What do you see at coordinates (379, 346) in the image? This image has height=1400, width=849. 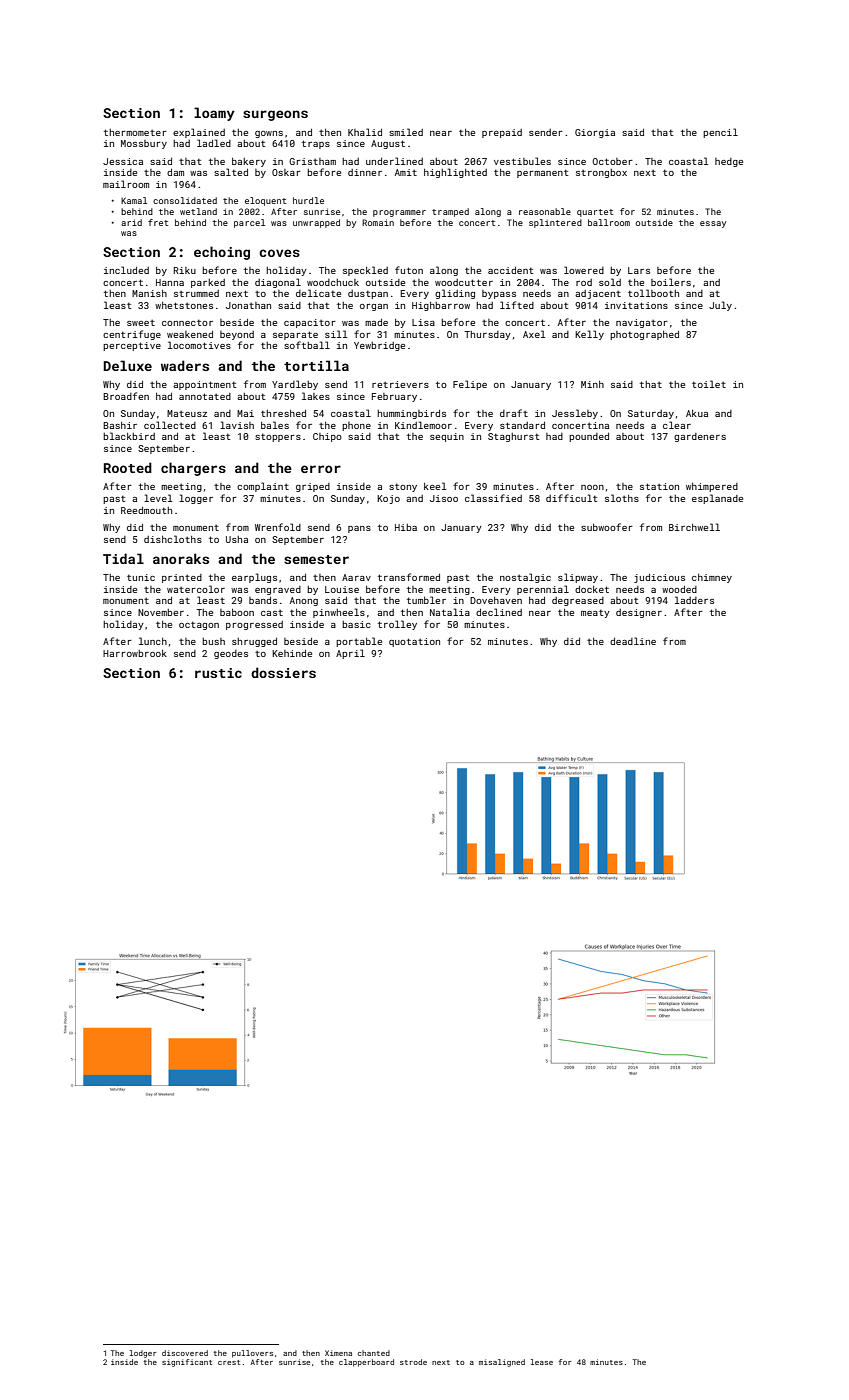 I see `Yewbridge` at bounding box center [379, 346].
